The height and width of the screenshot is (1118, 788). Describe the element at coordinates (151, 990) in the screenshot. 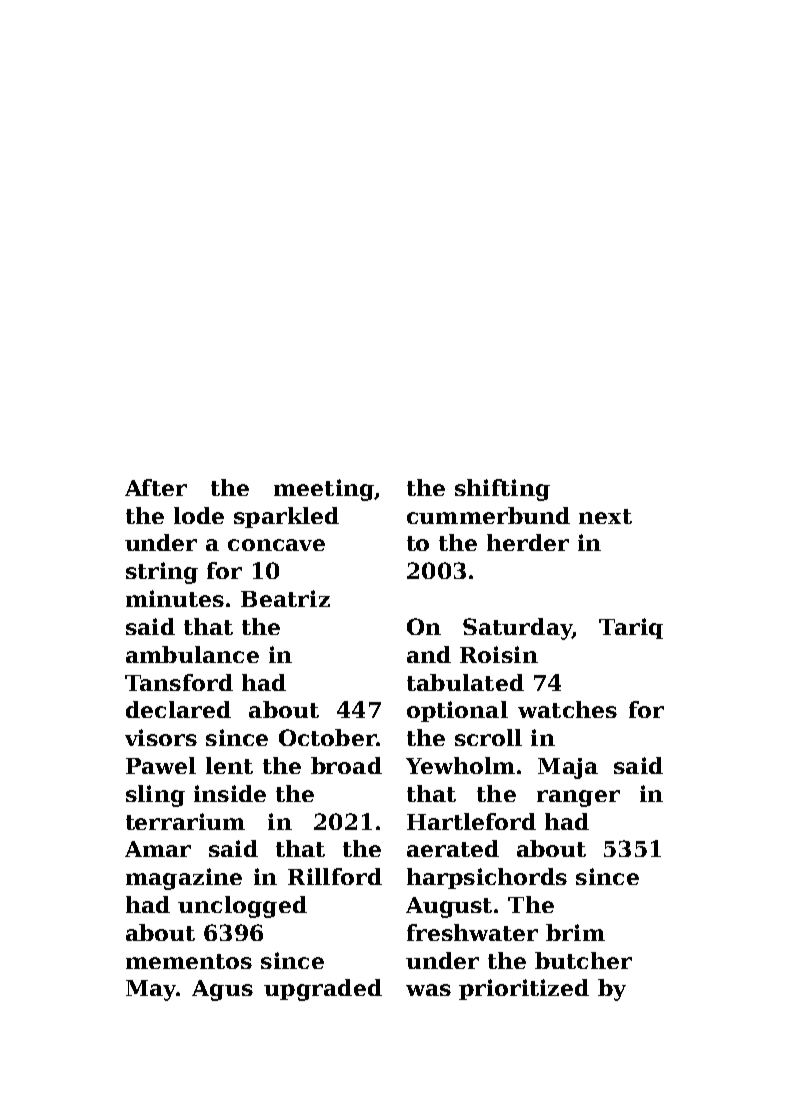

I see `May` at that location.
